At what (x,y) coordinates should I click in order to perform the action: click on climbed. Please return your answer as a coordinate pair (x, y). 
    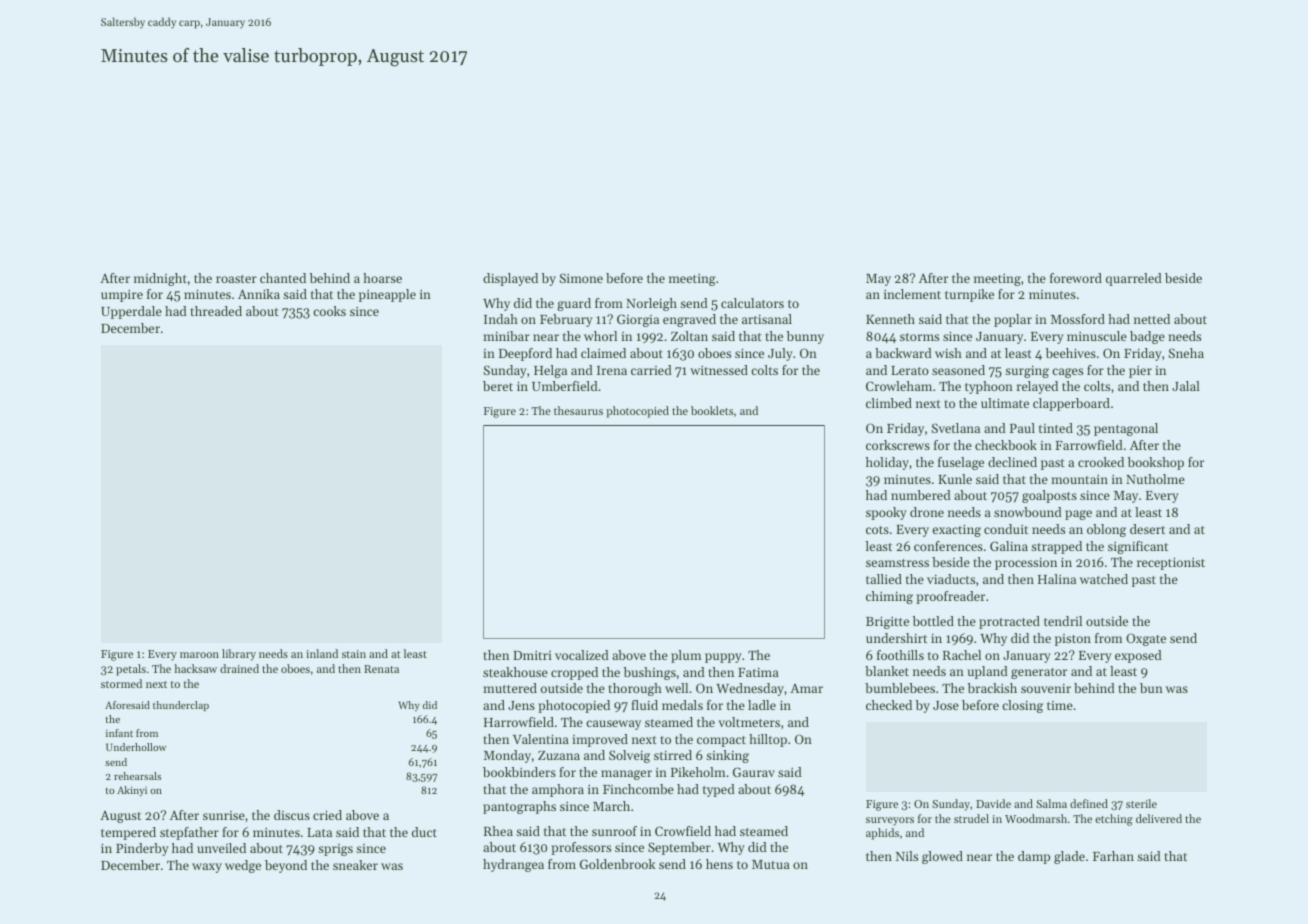
    Looking at the image, I should click on (889, 403).
